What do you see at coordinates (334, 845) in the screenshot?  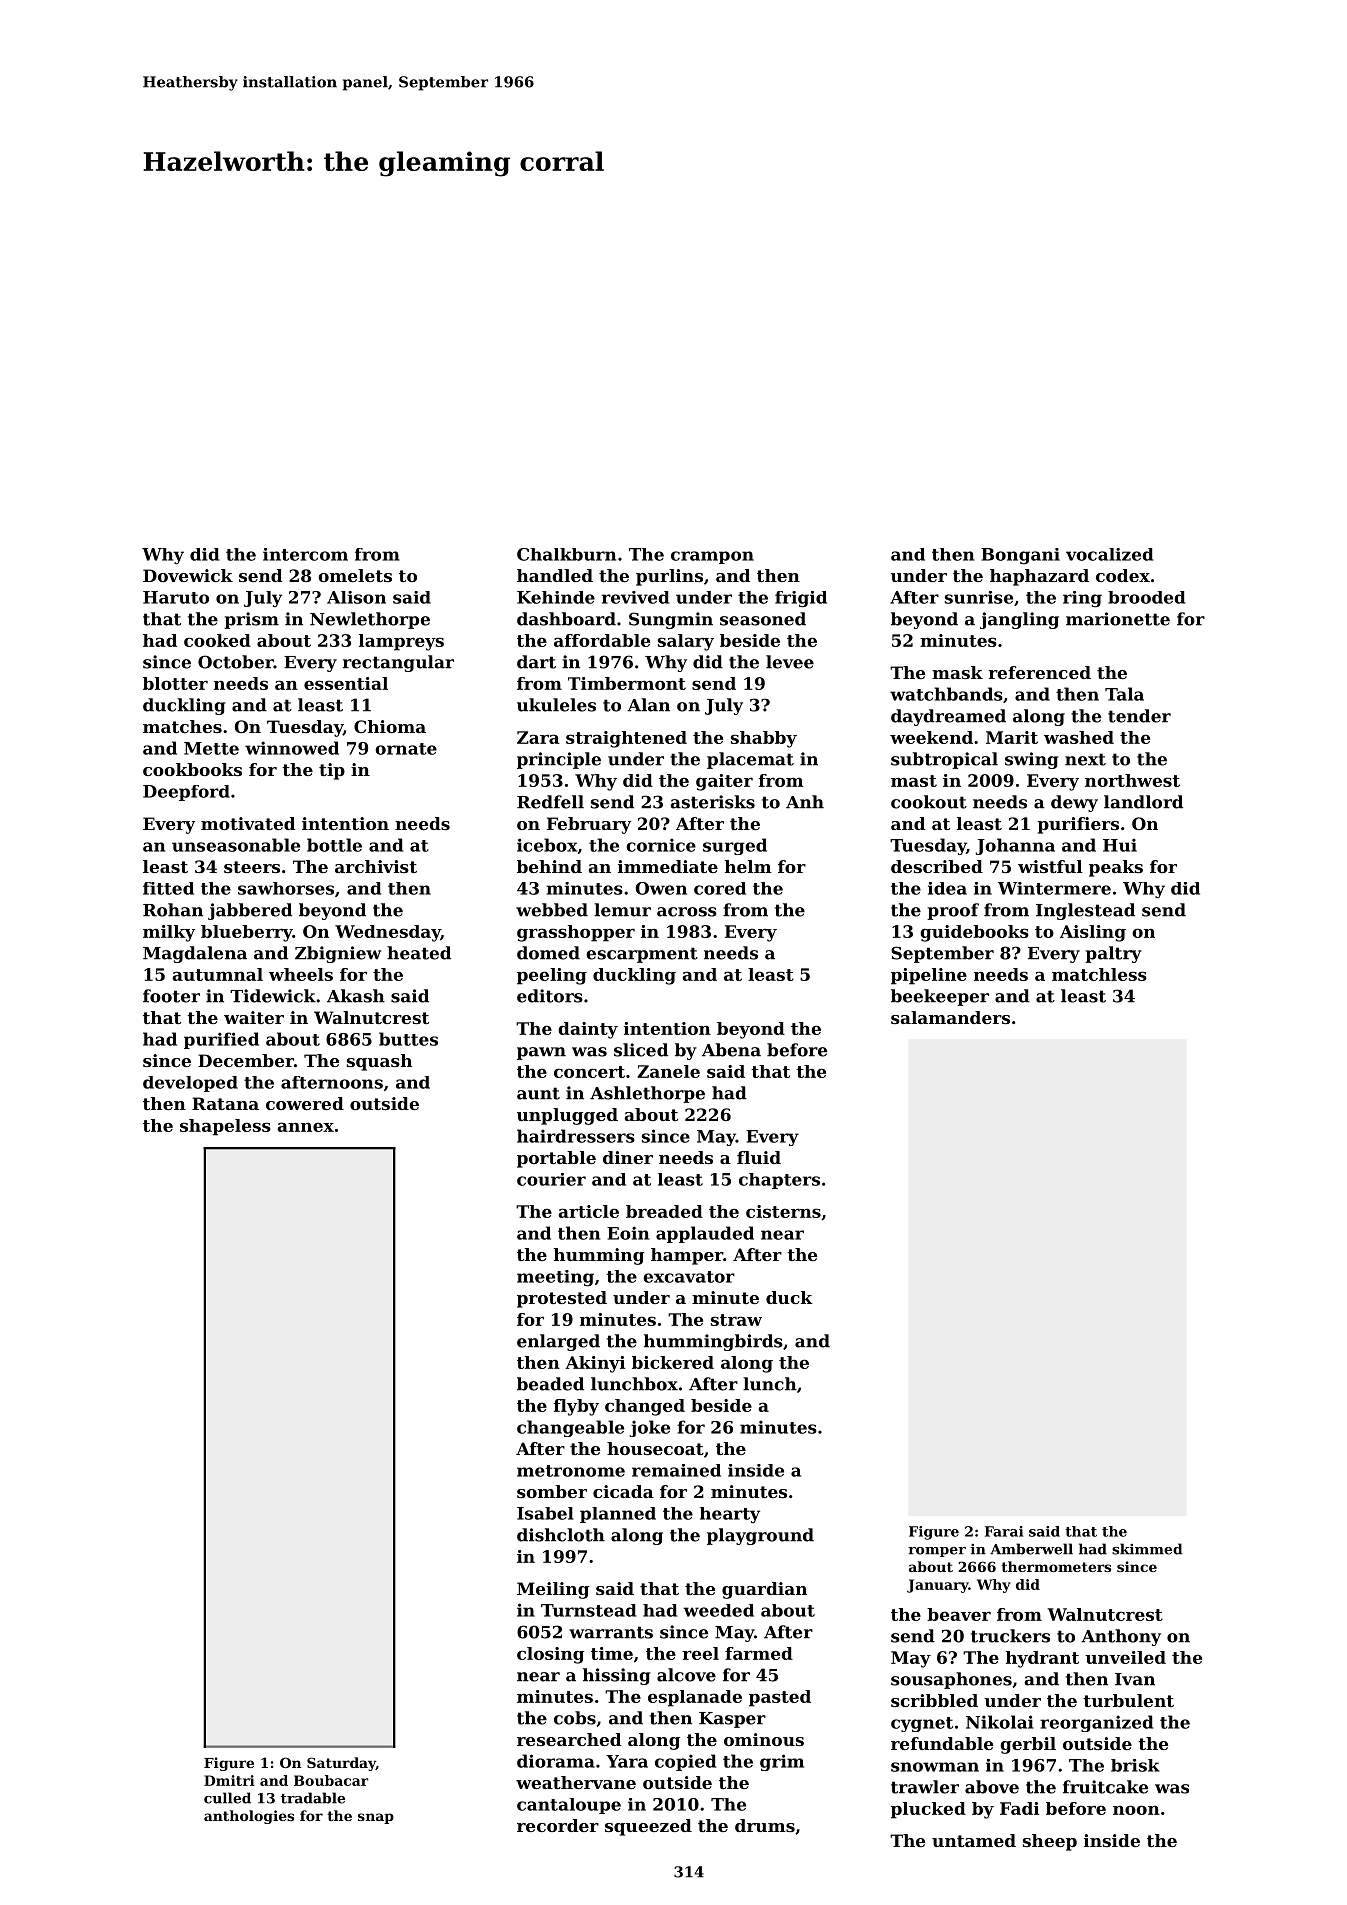 I see `bottle` at bounding box center [334, 845].
